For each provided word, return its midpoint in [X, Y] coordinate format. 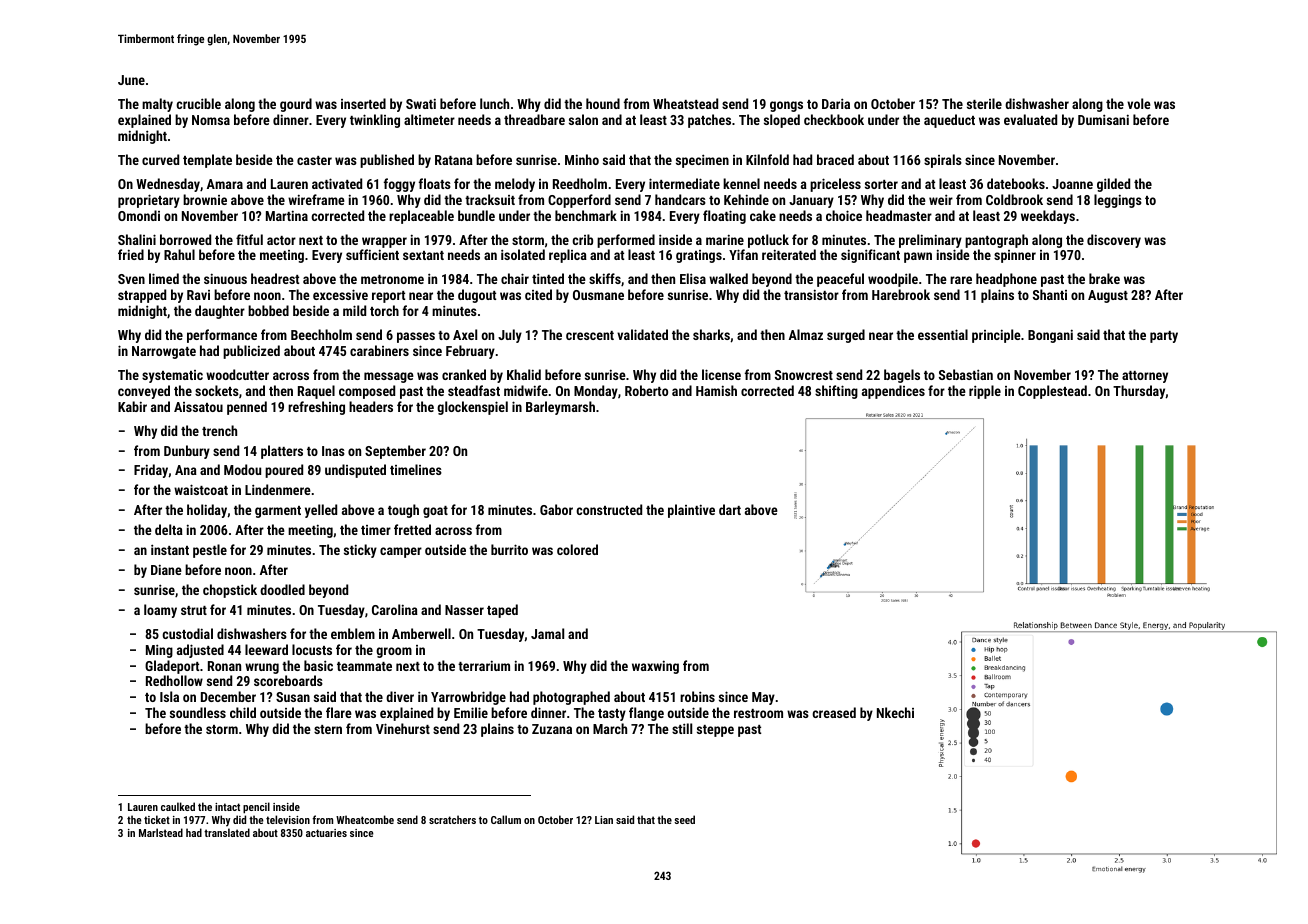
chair [515, 278]
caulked [178, 806]
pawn [918, 257]
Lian [604, 820]
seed [684, 819]
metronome [392, 279]
